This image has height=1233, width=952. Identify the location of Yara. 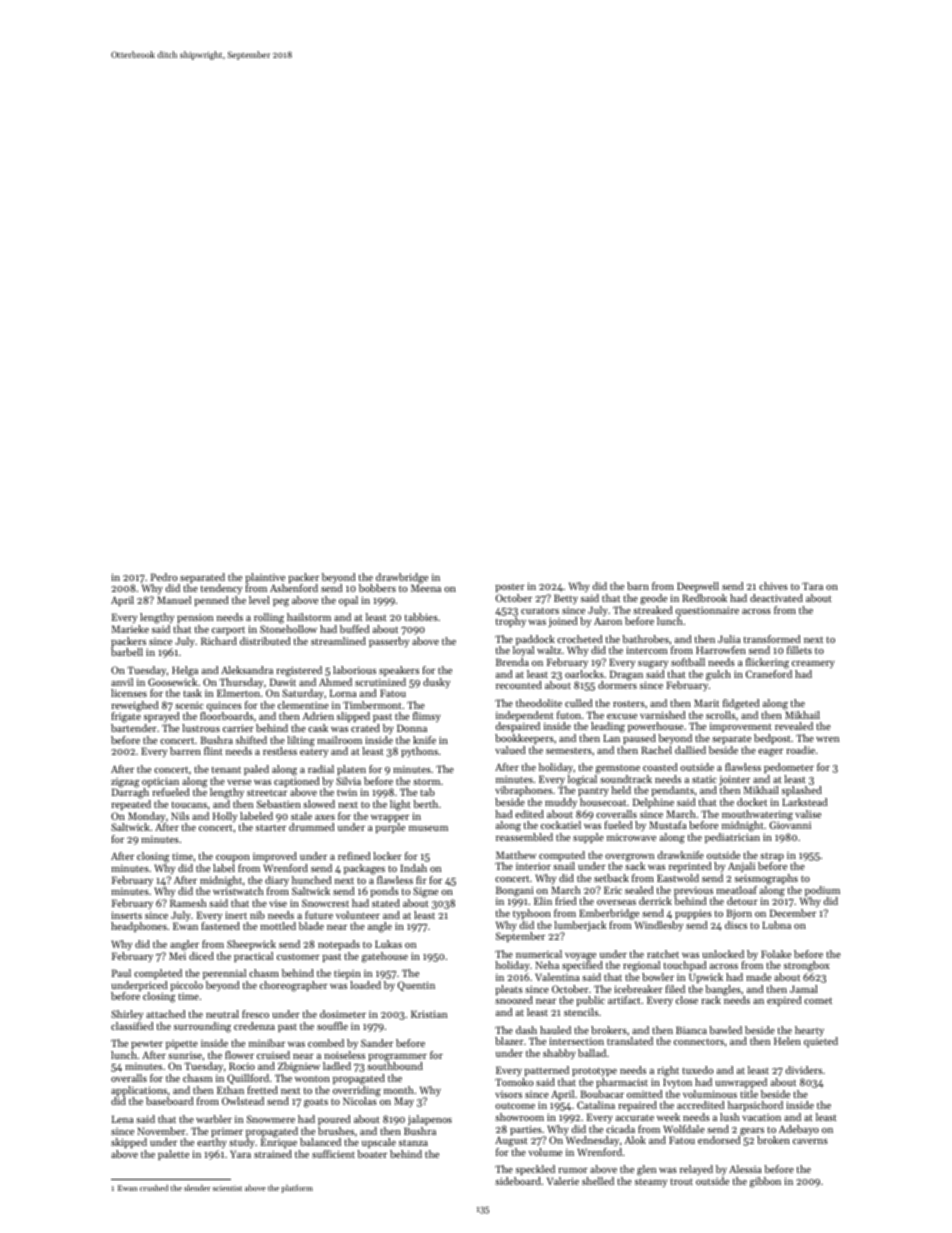
(240, 1154).
